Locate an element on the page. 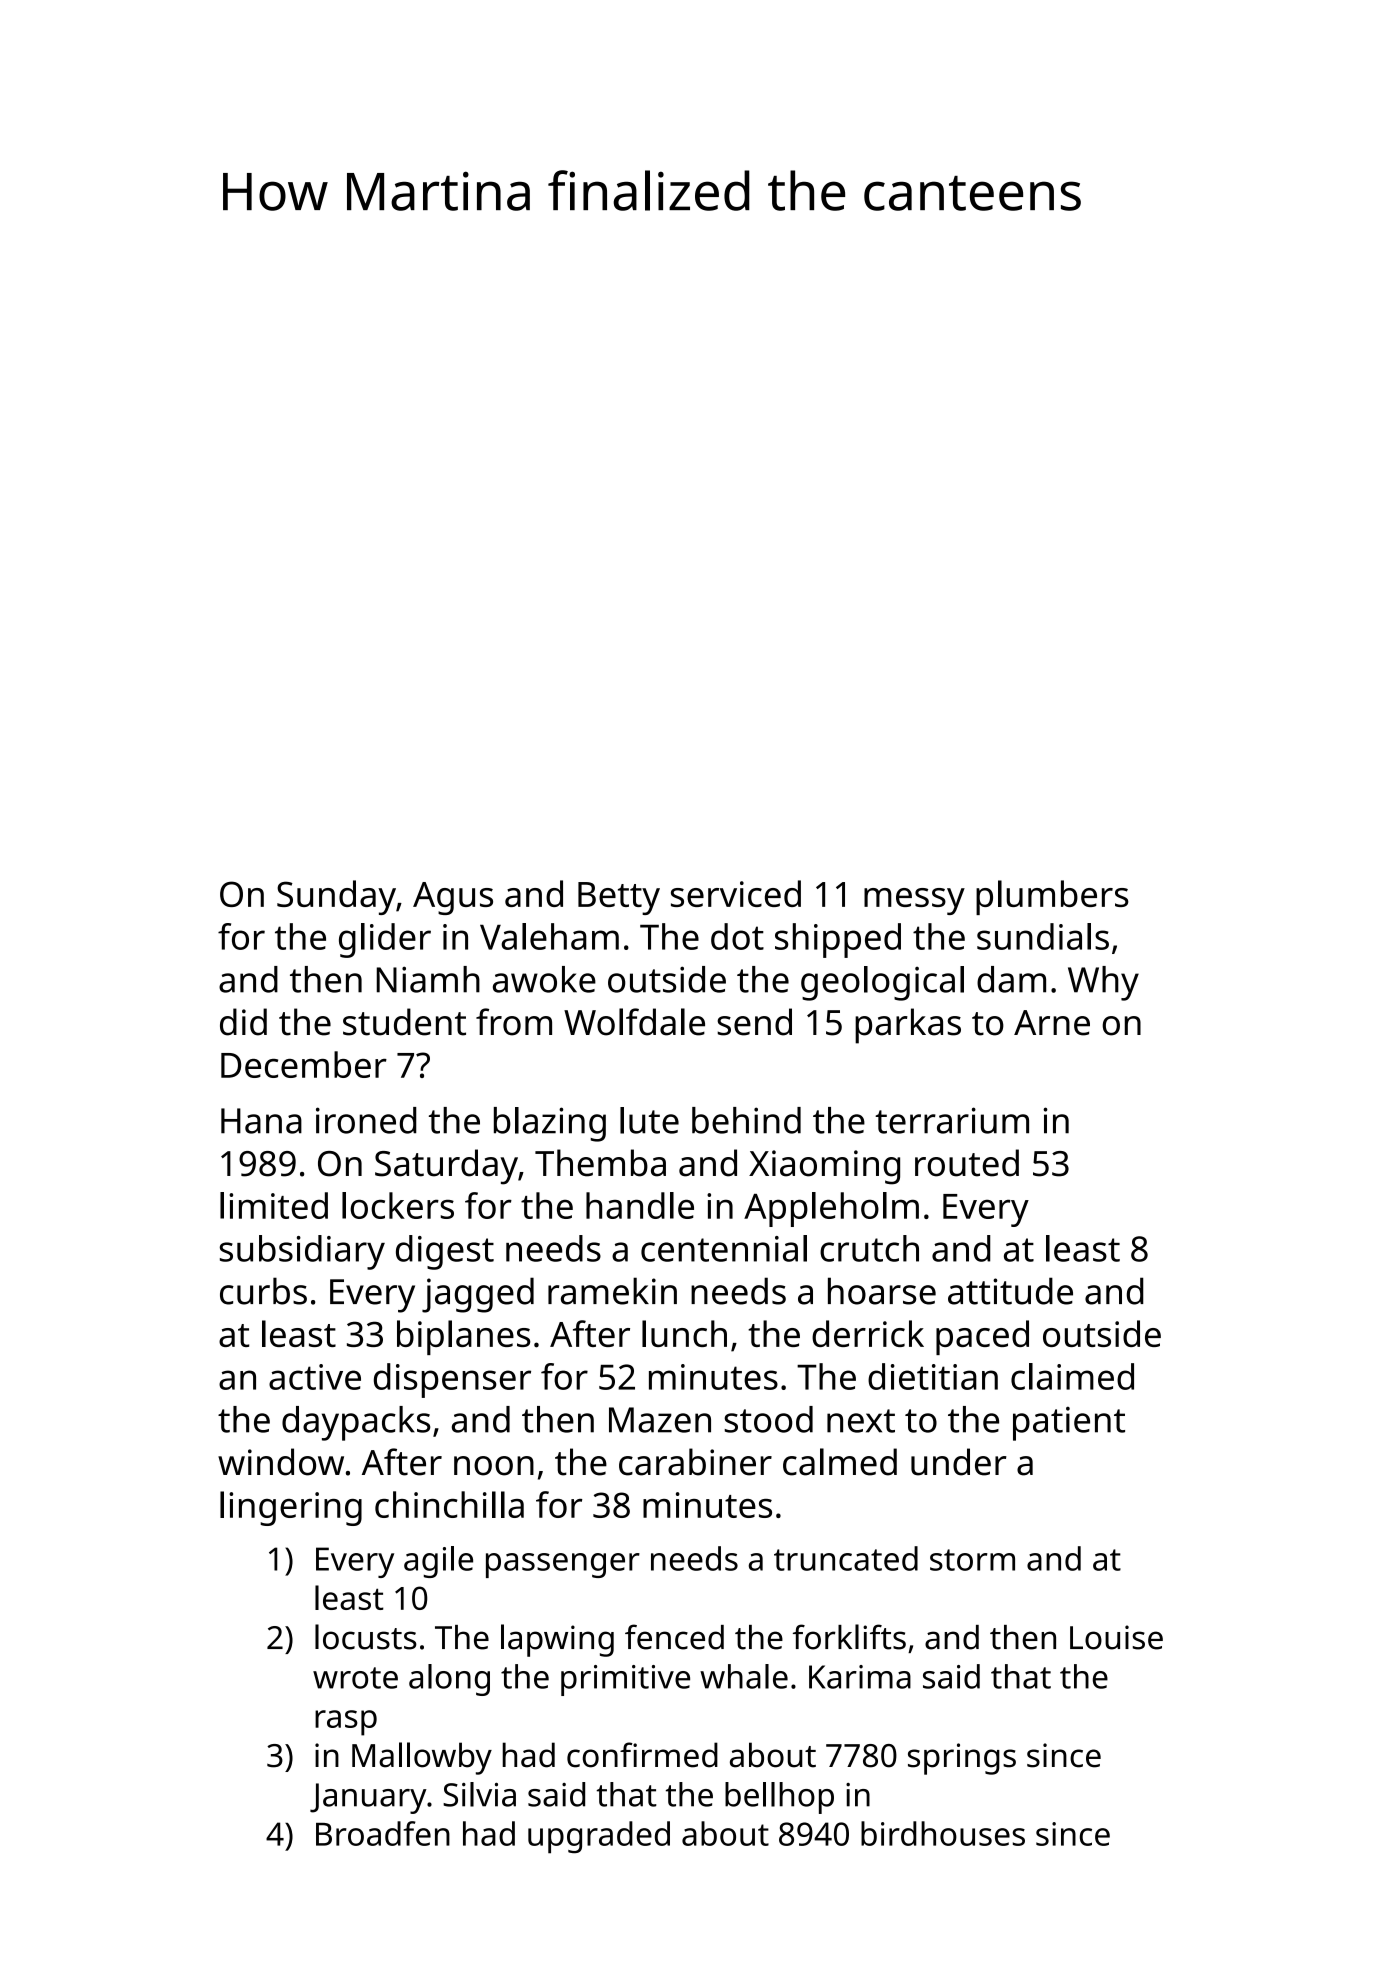  Valeham is located at coordinates (549, 936).
